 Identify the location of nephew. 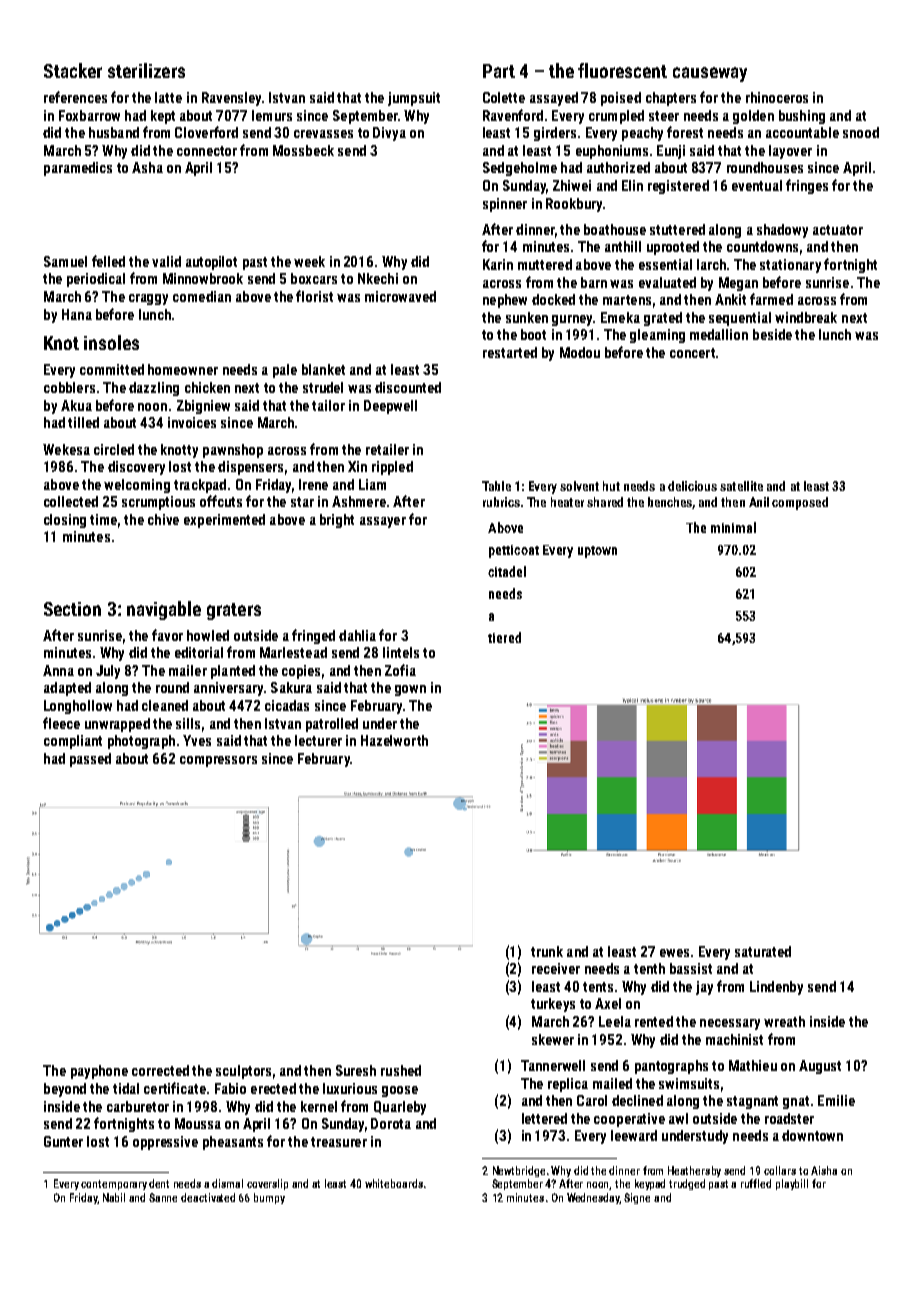
(505, 301).
